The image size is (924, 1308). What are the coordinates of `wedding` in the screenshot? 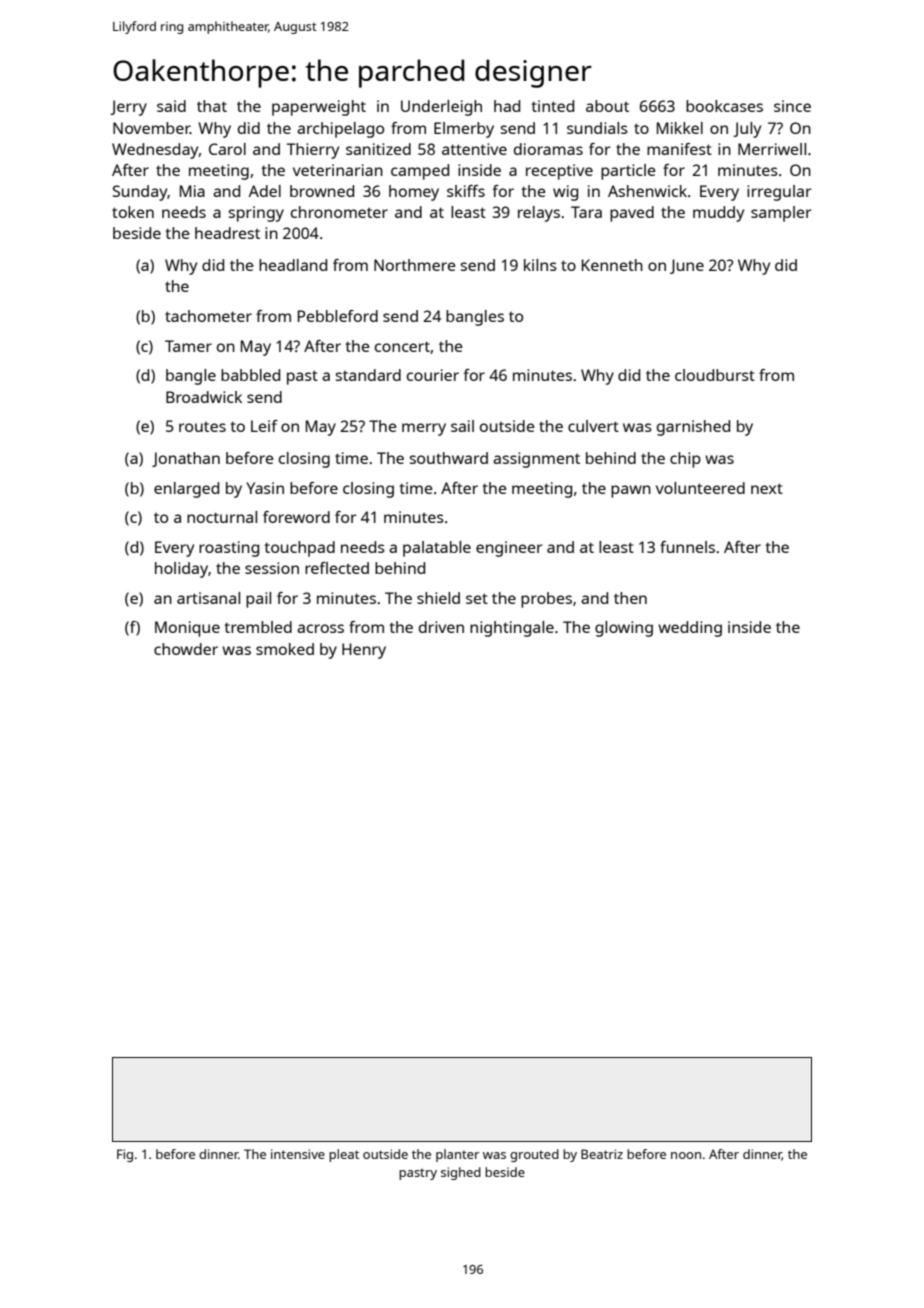 It's located at (690, 629).
